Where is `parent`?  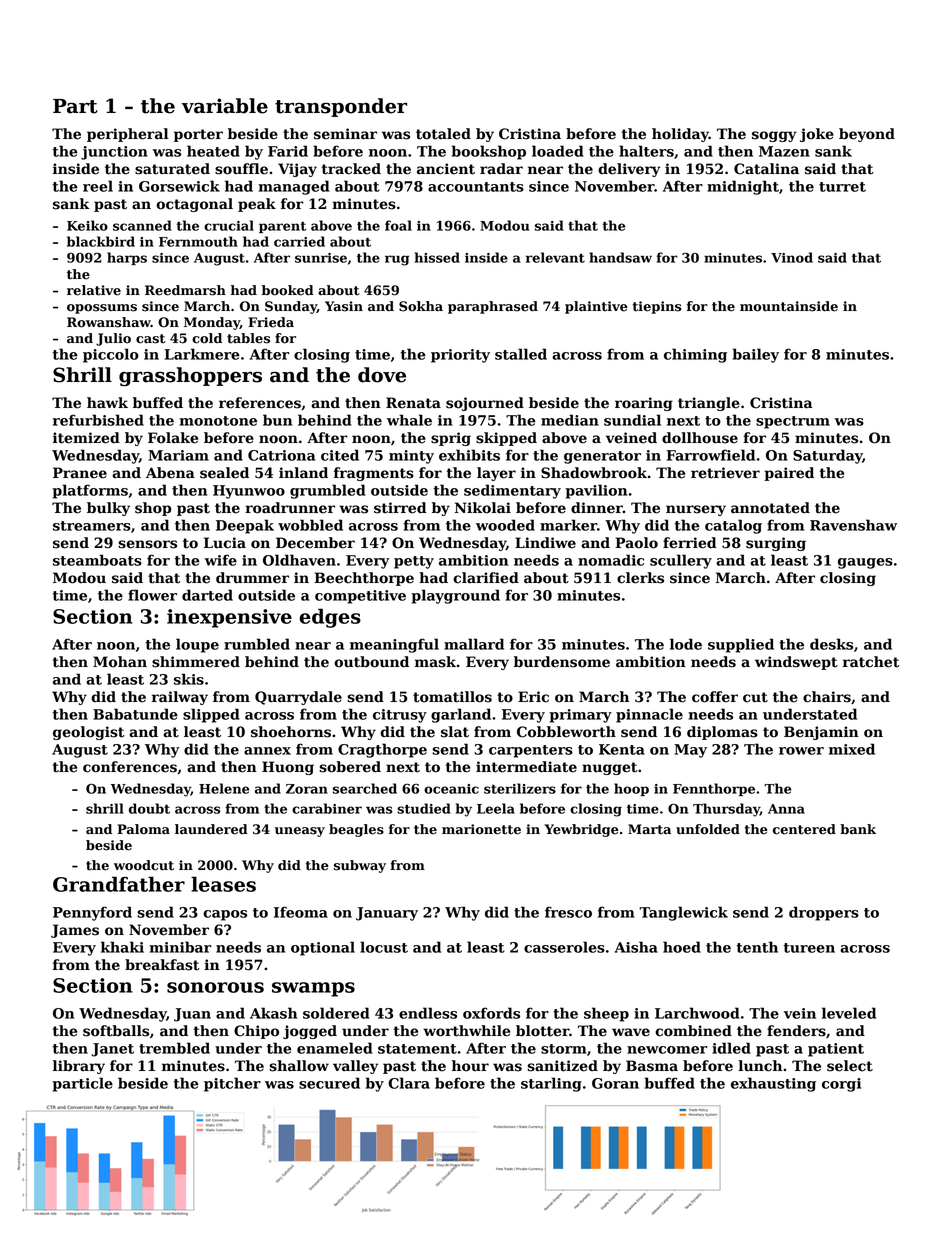
parent is located at coordinates (282, 227).
